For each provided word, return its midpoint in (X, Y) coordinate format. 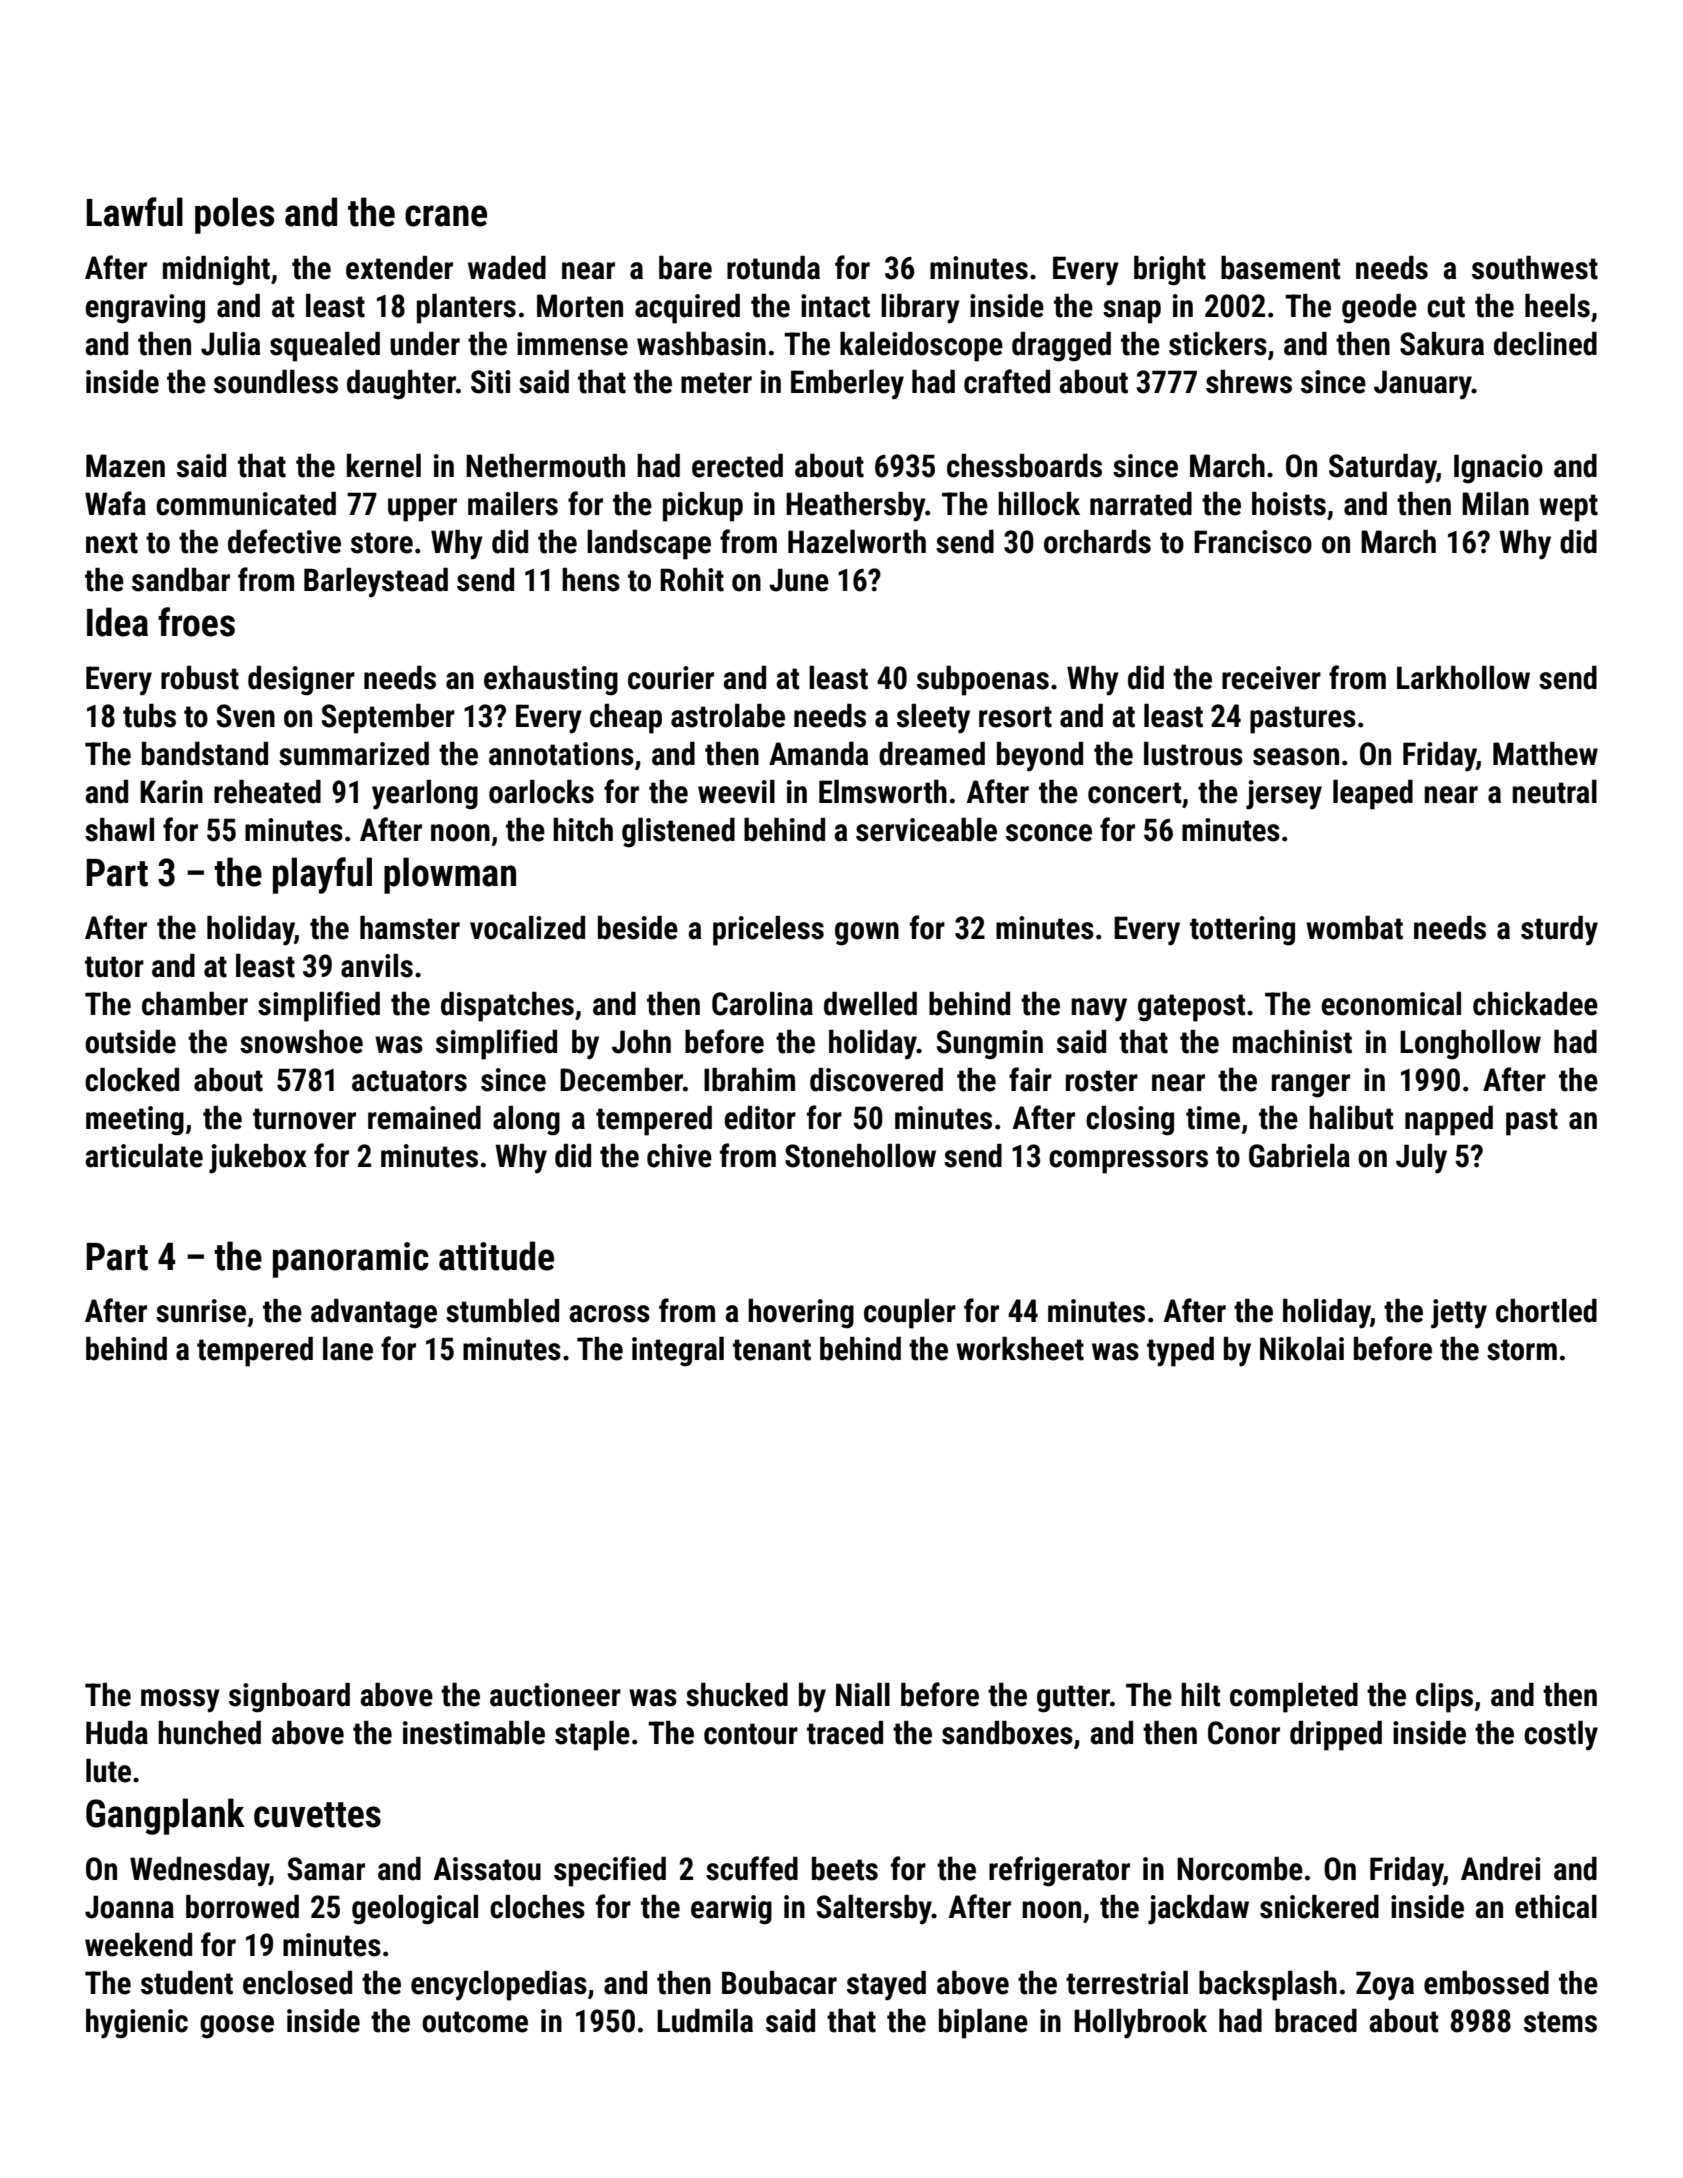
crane (446, 216)
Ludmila (705, 2021)
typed (1180, 1352)
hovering (801, 1314)
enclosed (297, 1983)
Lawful (134, 212)
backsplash (1268, 1986)
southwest (1535, 268)
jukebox (258, 1159)
